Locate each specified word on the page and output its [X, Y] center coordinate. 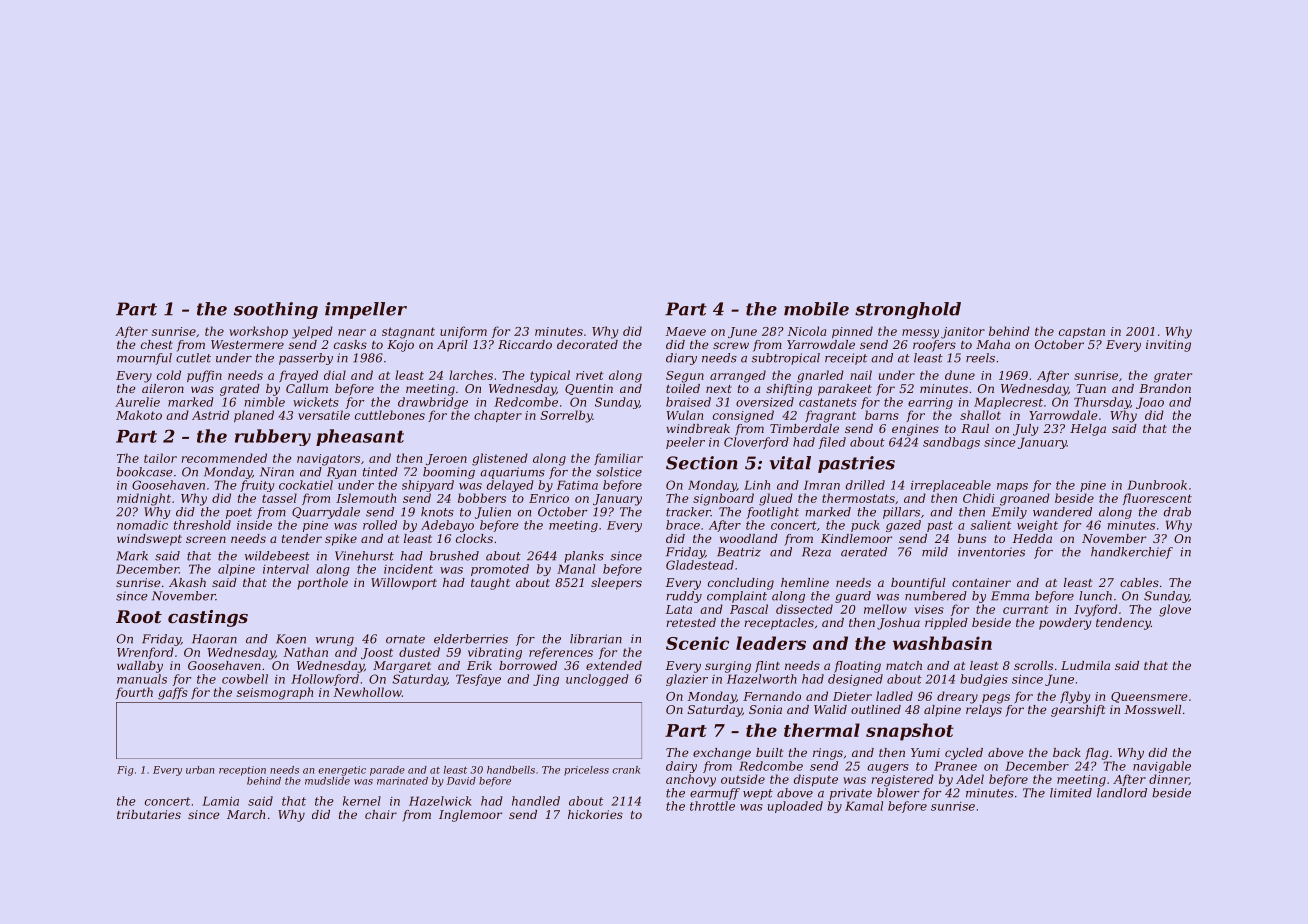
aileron [163, 388]
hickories [595, 814]
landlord [1122, 793]
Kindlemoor [856, 538]
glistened [500, 459]
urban [200, 770]
